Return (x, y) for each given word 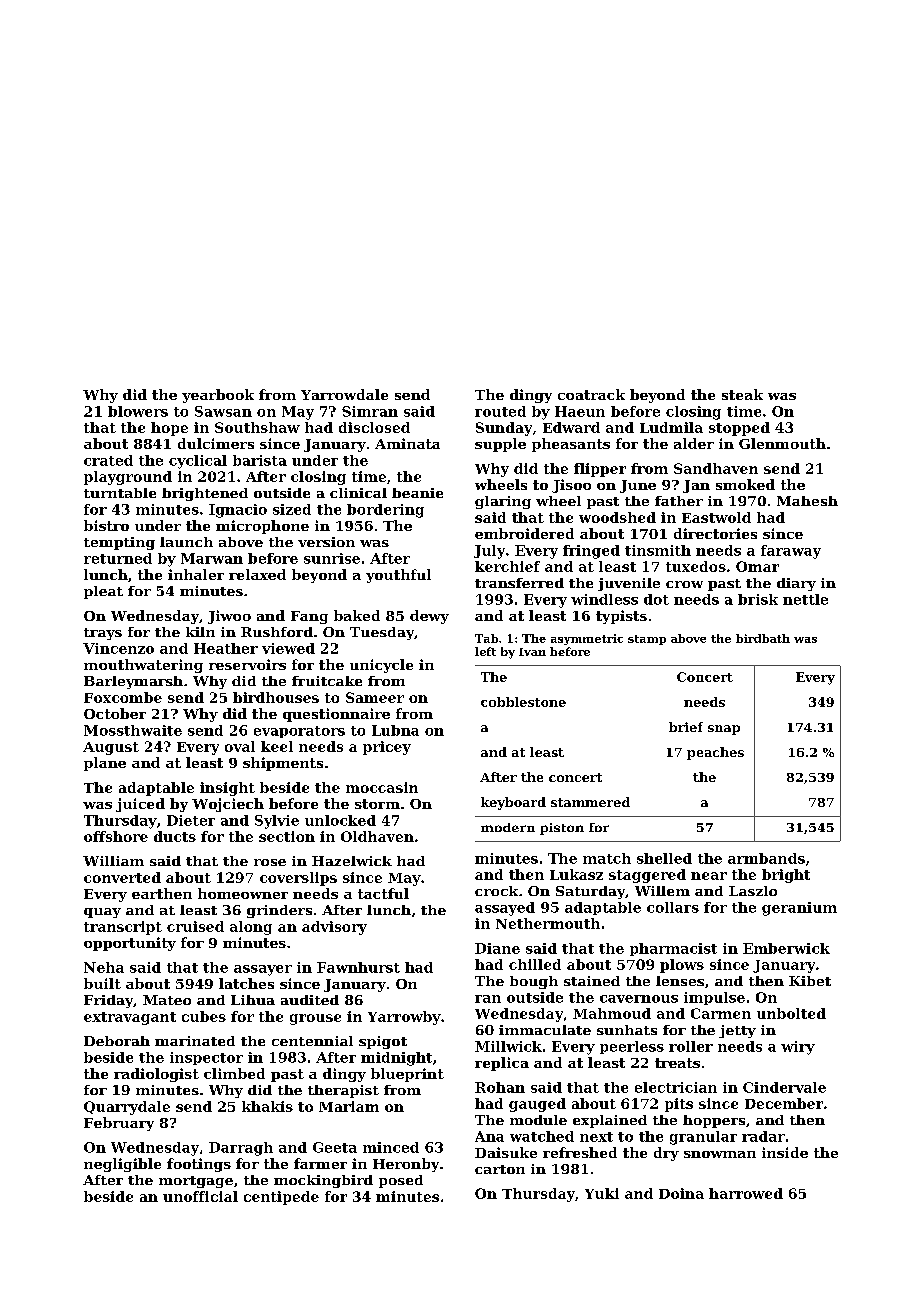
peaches (715, 753)
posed (401, 1181)
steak (742, 394)
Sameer (375, 697)
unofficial (200, 1196)
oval (240, 746)
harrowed (746, 1193)
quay (102, 913)
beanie (417, 493)
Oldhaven (377, 836)
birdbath (763, 638)
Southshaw (257, 427)
